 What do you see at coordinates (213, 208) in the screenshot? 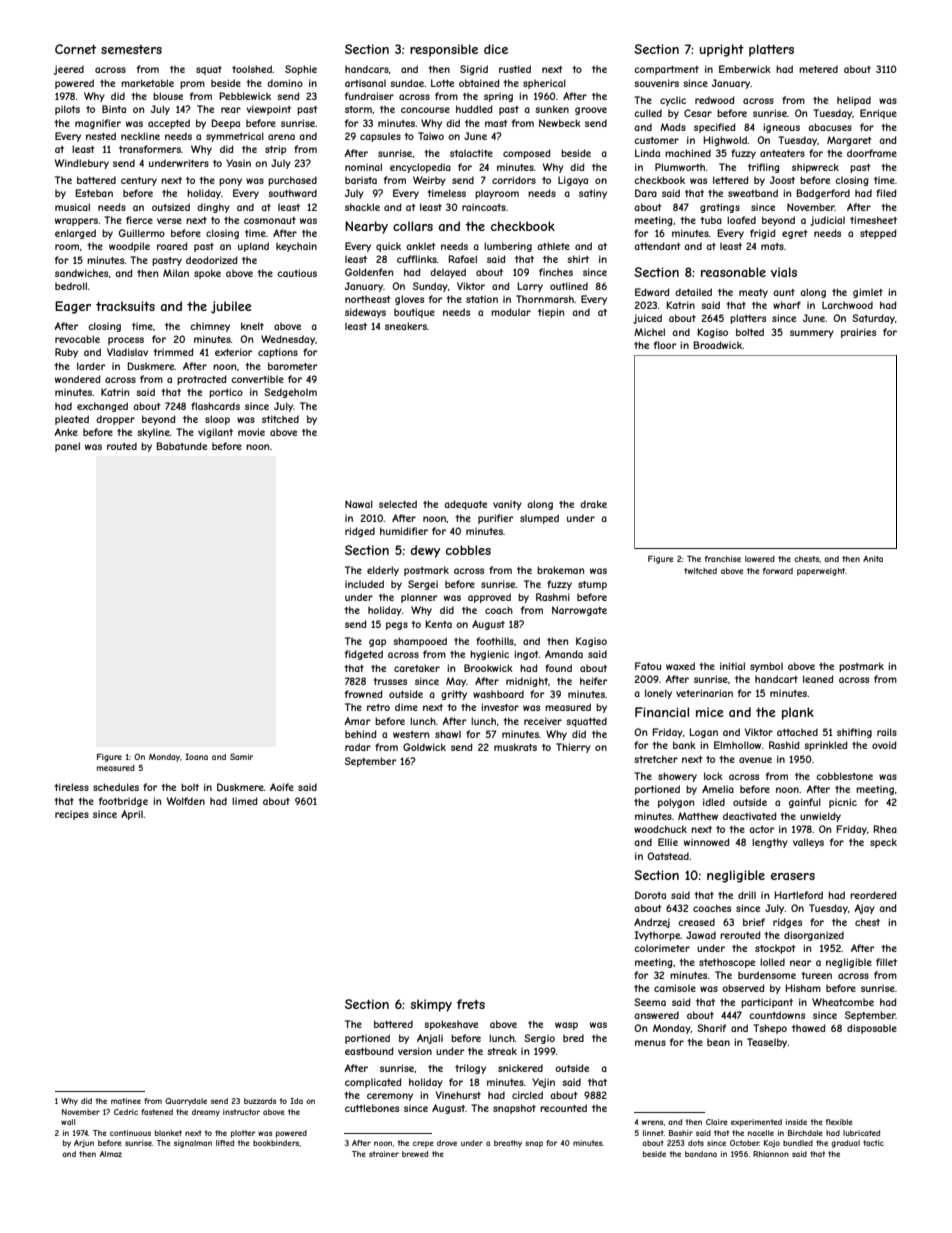
I see `dinghy` at bounding box center [213, 208].
